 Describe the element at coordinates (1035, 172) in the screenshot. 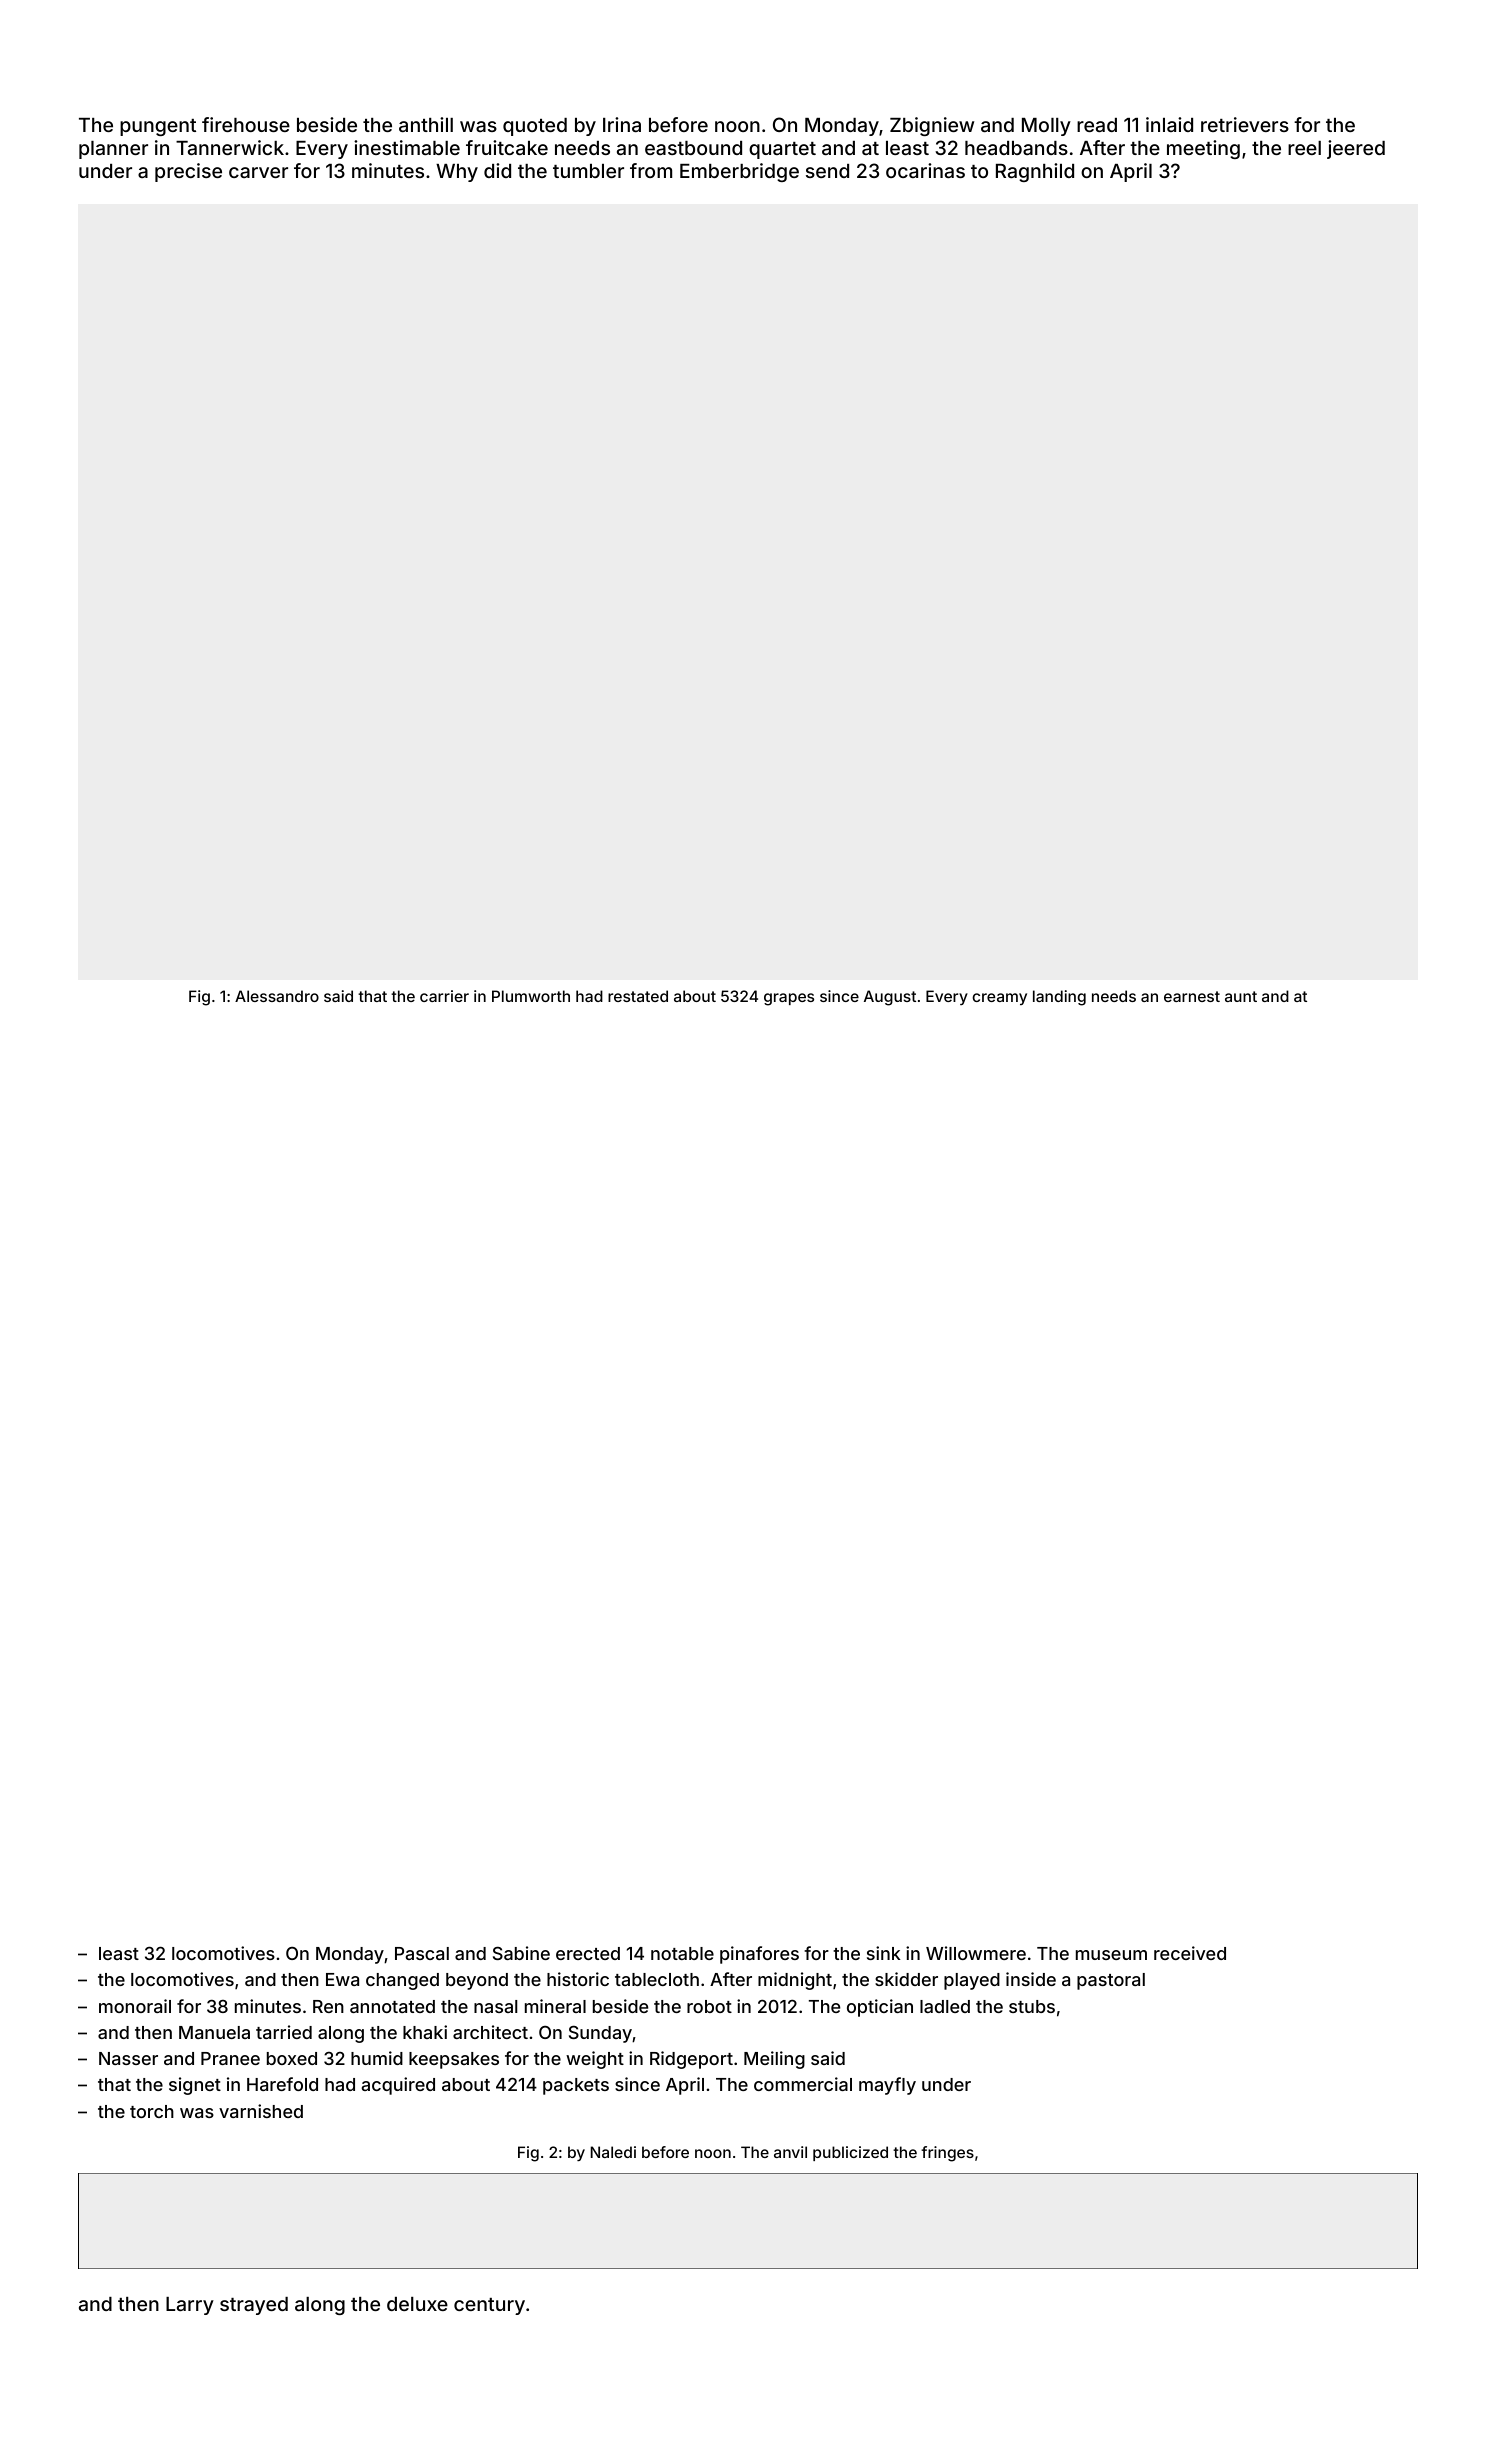

I see `Ragnhild` at that location.
